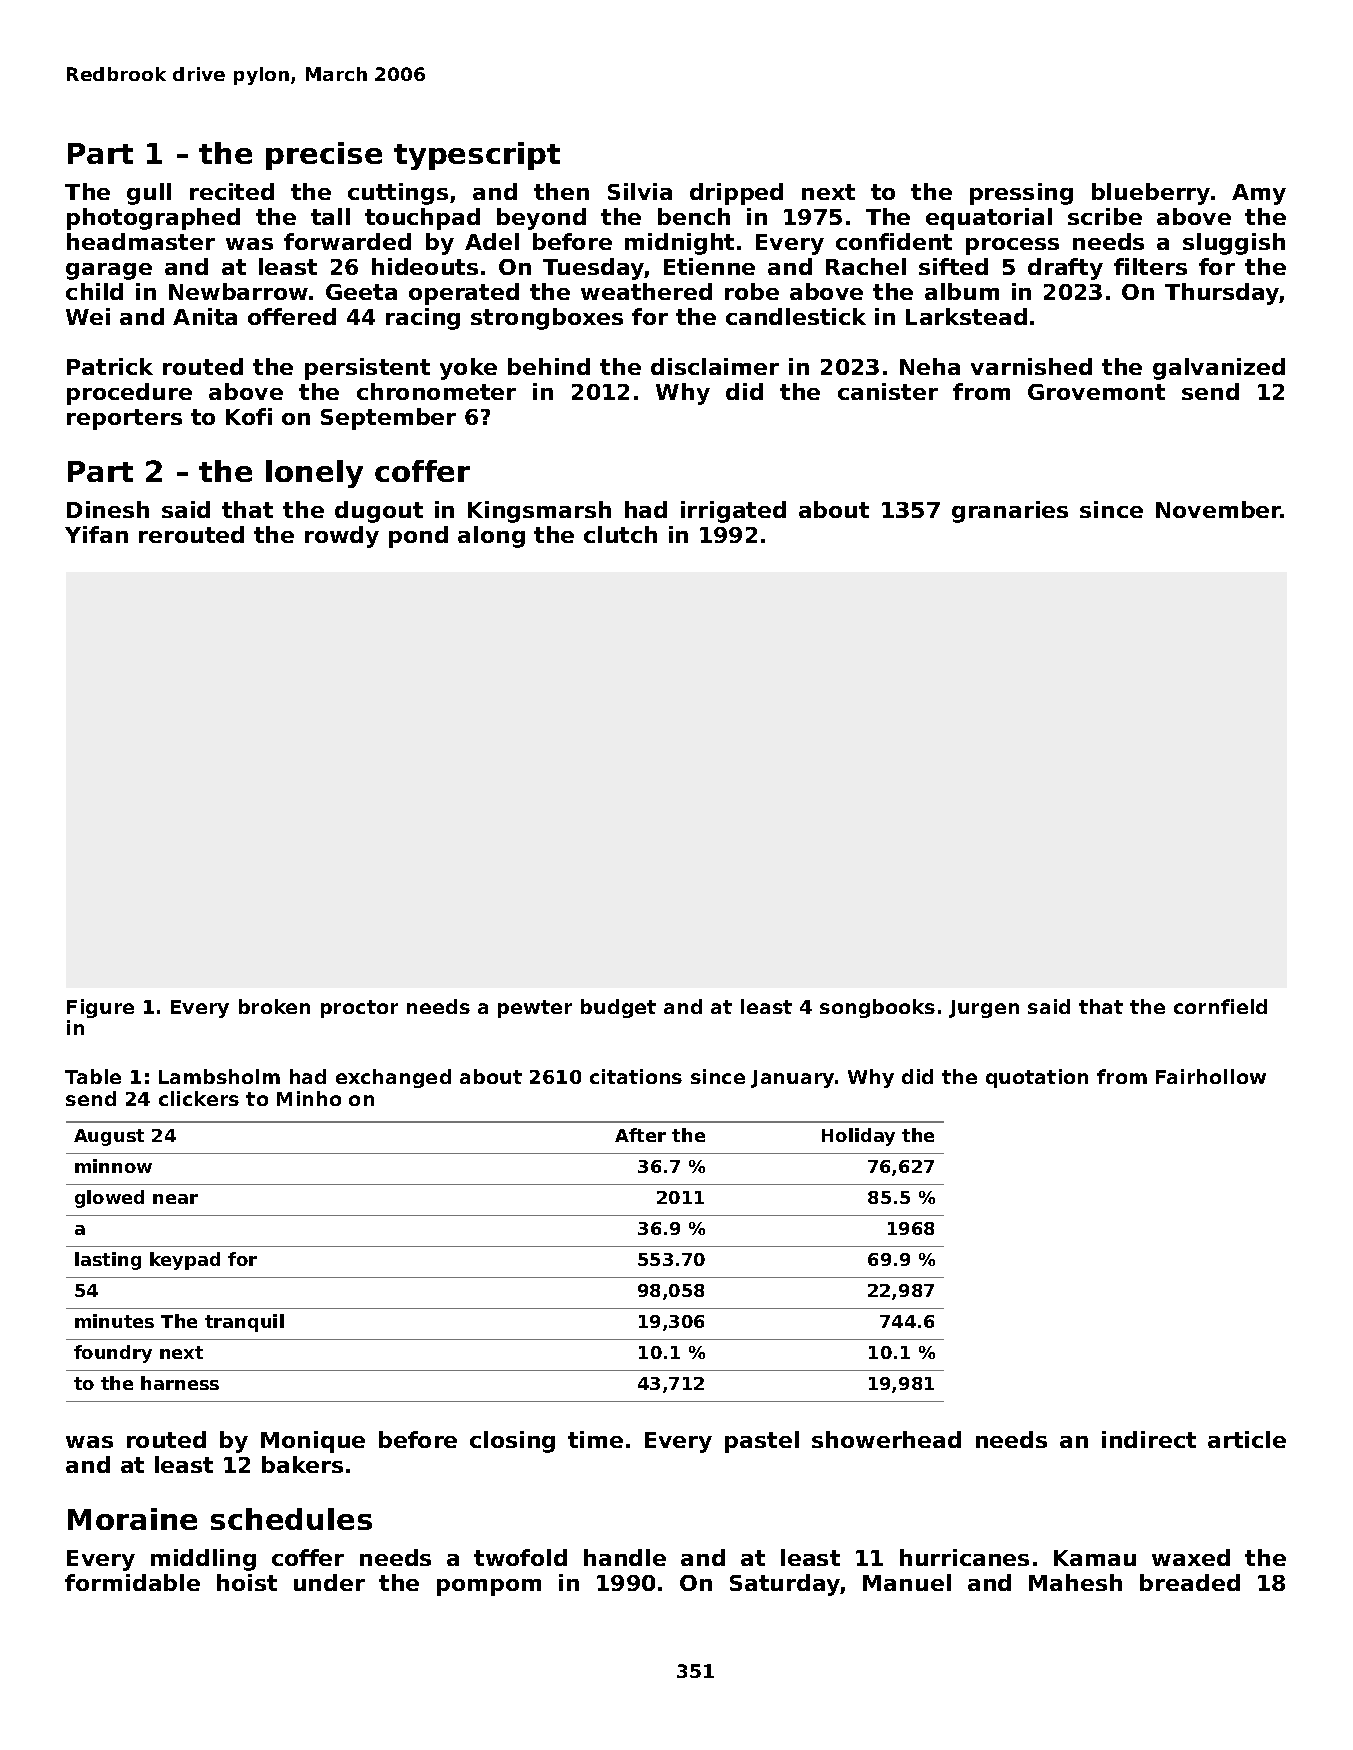 This image has height=1750, width=1353. Describe the element at coordinates (640, 1135) in the image. I see `After` at that location.
